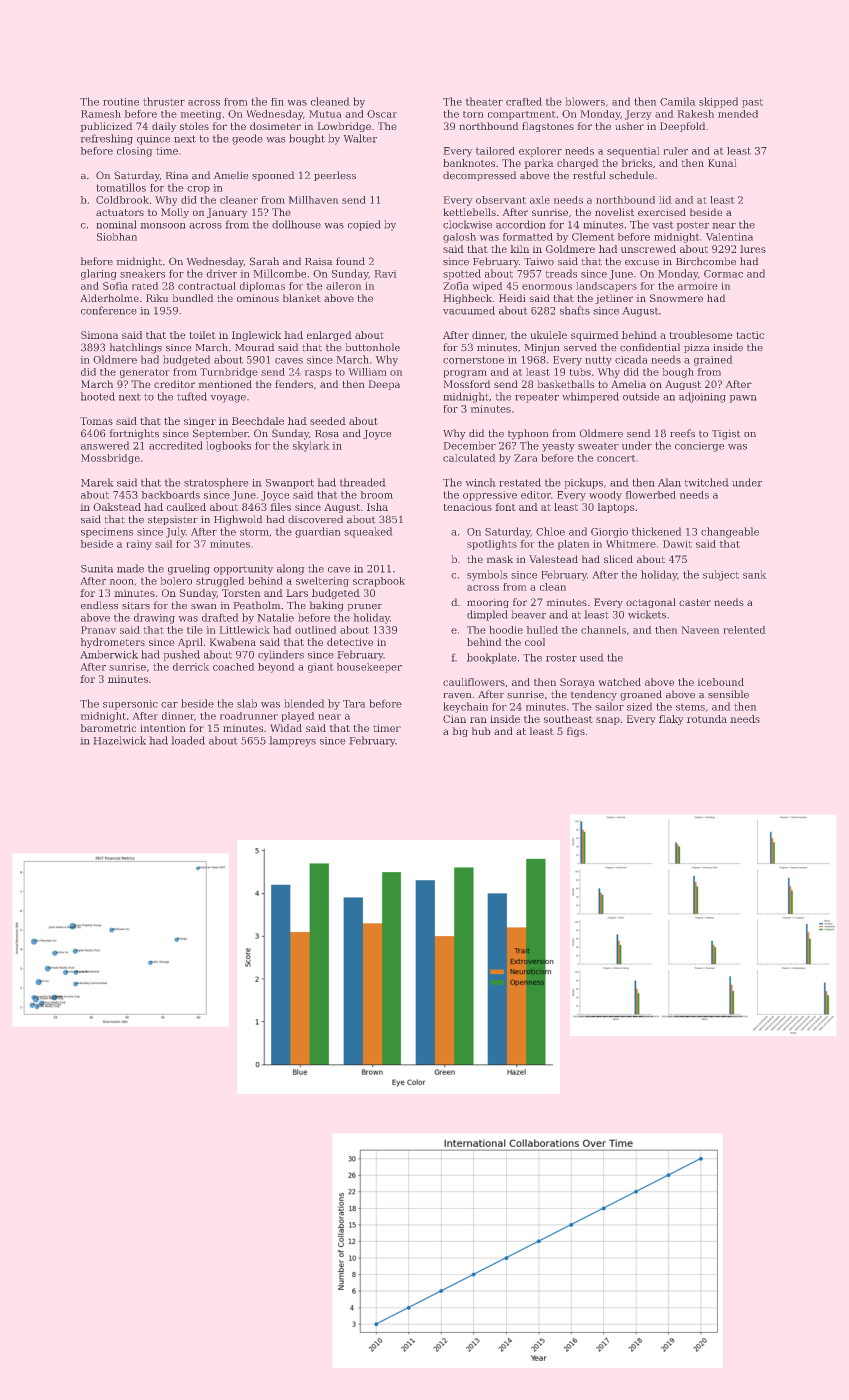 This screenshot has width=849, height=1400. I want to click on blowers, so click(585, 101).
